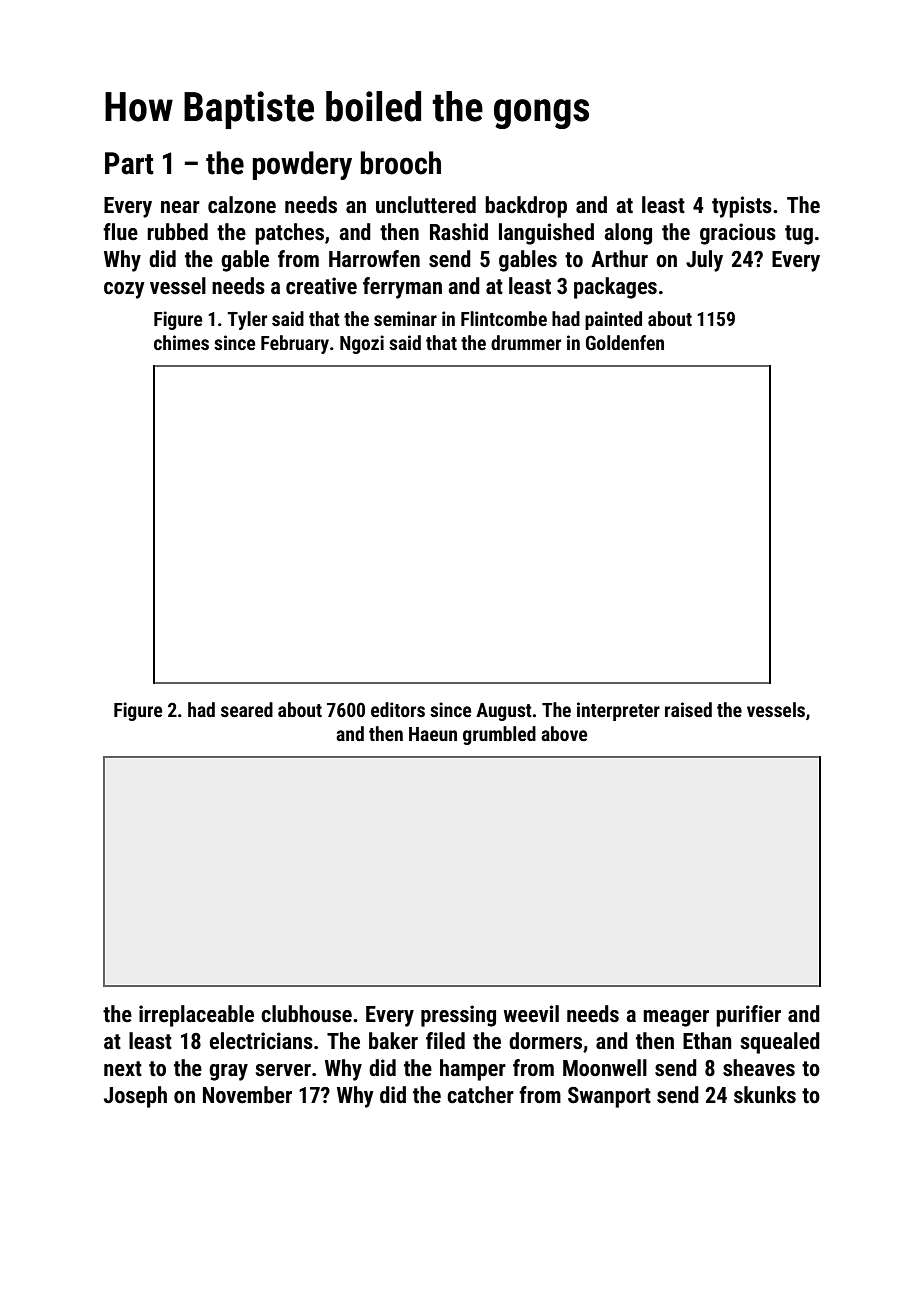 The width and height of the image is (924, 1314). I want to click on Part, so click(129, 163).
